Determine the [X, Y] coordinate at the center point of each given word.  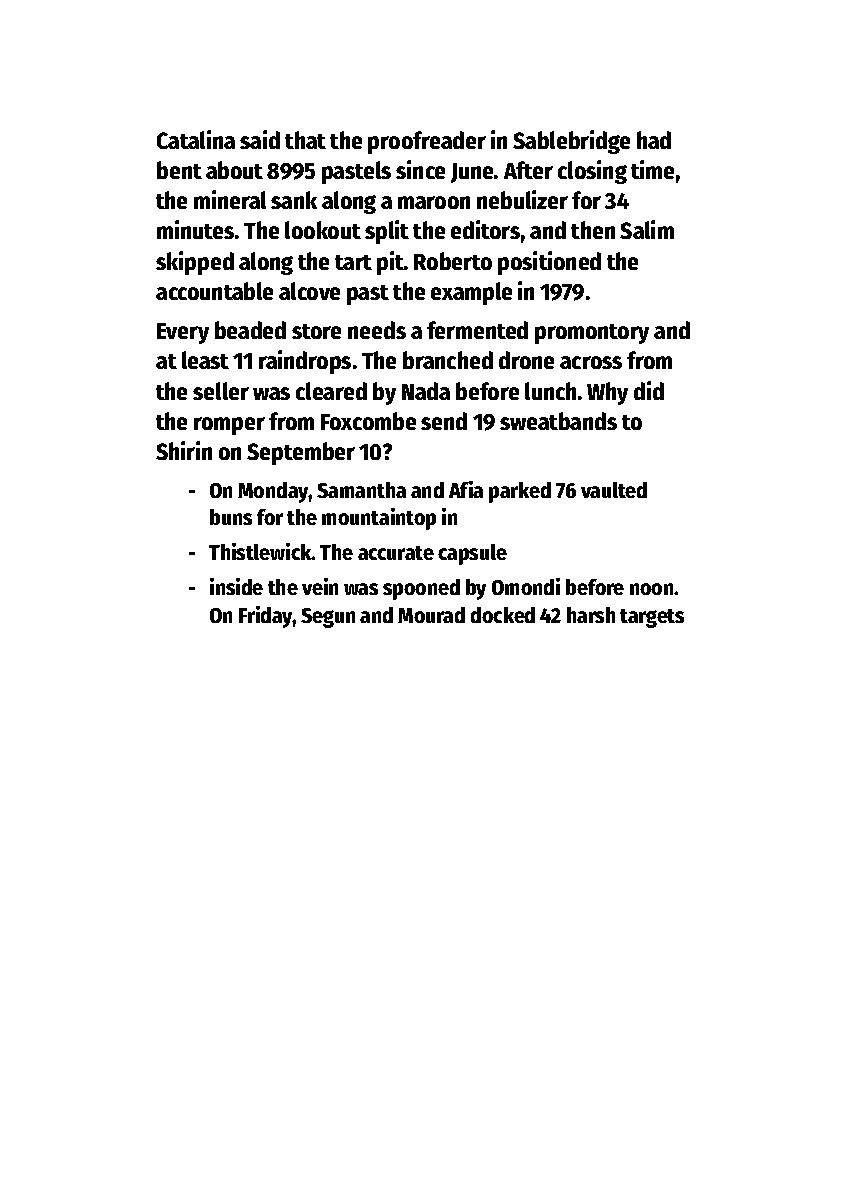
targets [652, 618]
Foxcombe [368, 421]
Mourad [431, 615]
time [652, 169]
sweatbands [558, 421]
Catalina [196, 139]
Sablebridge [571, 142]
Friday [266, 617]
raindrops [305, 362]
